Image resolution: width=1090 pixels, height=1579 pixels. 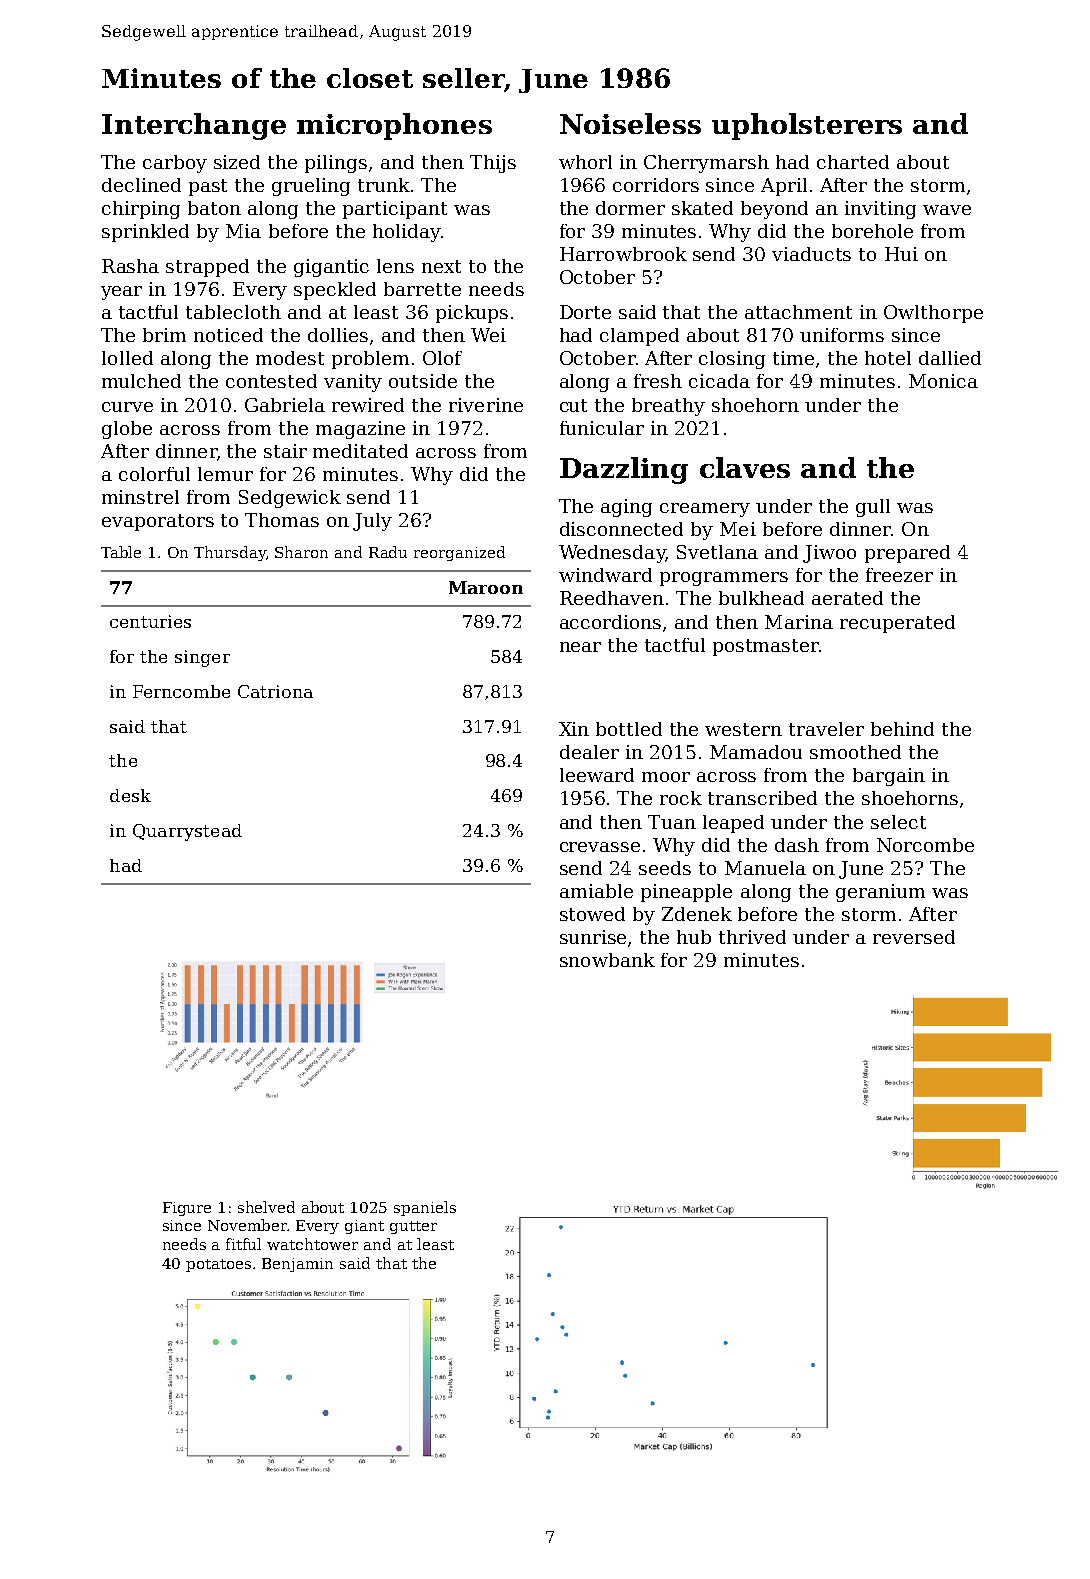 What do you see at coordinates (807, 126) in the screenshot?
I see `upholsterers` at bounding box center [807, 126].
